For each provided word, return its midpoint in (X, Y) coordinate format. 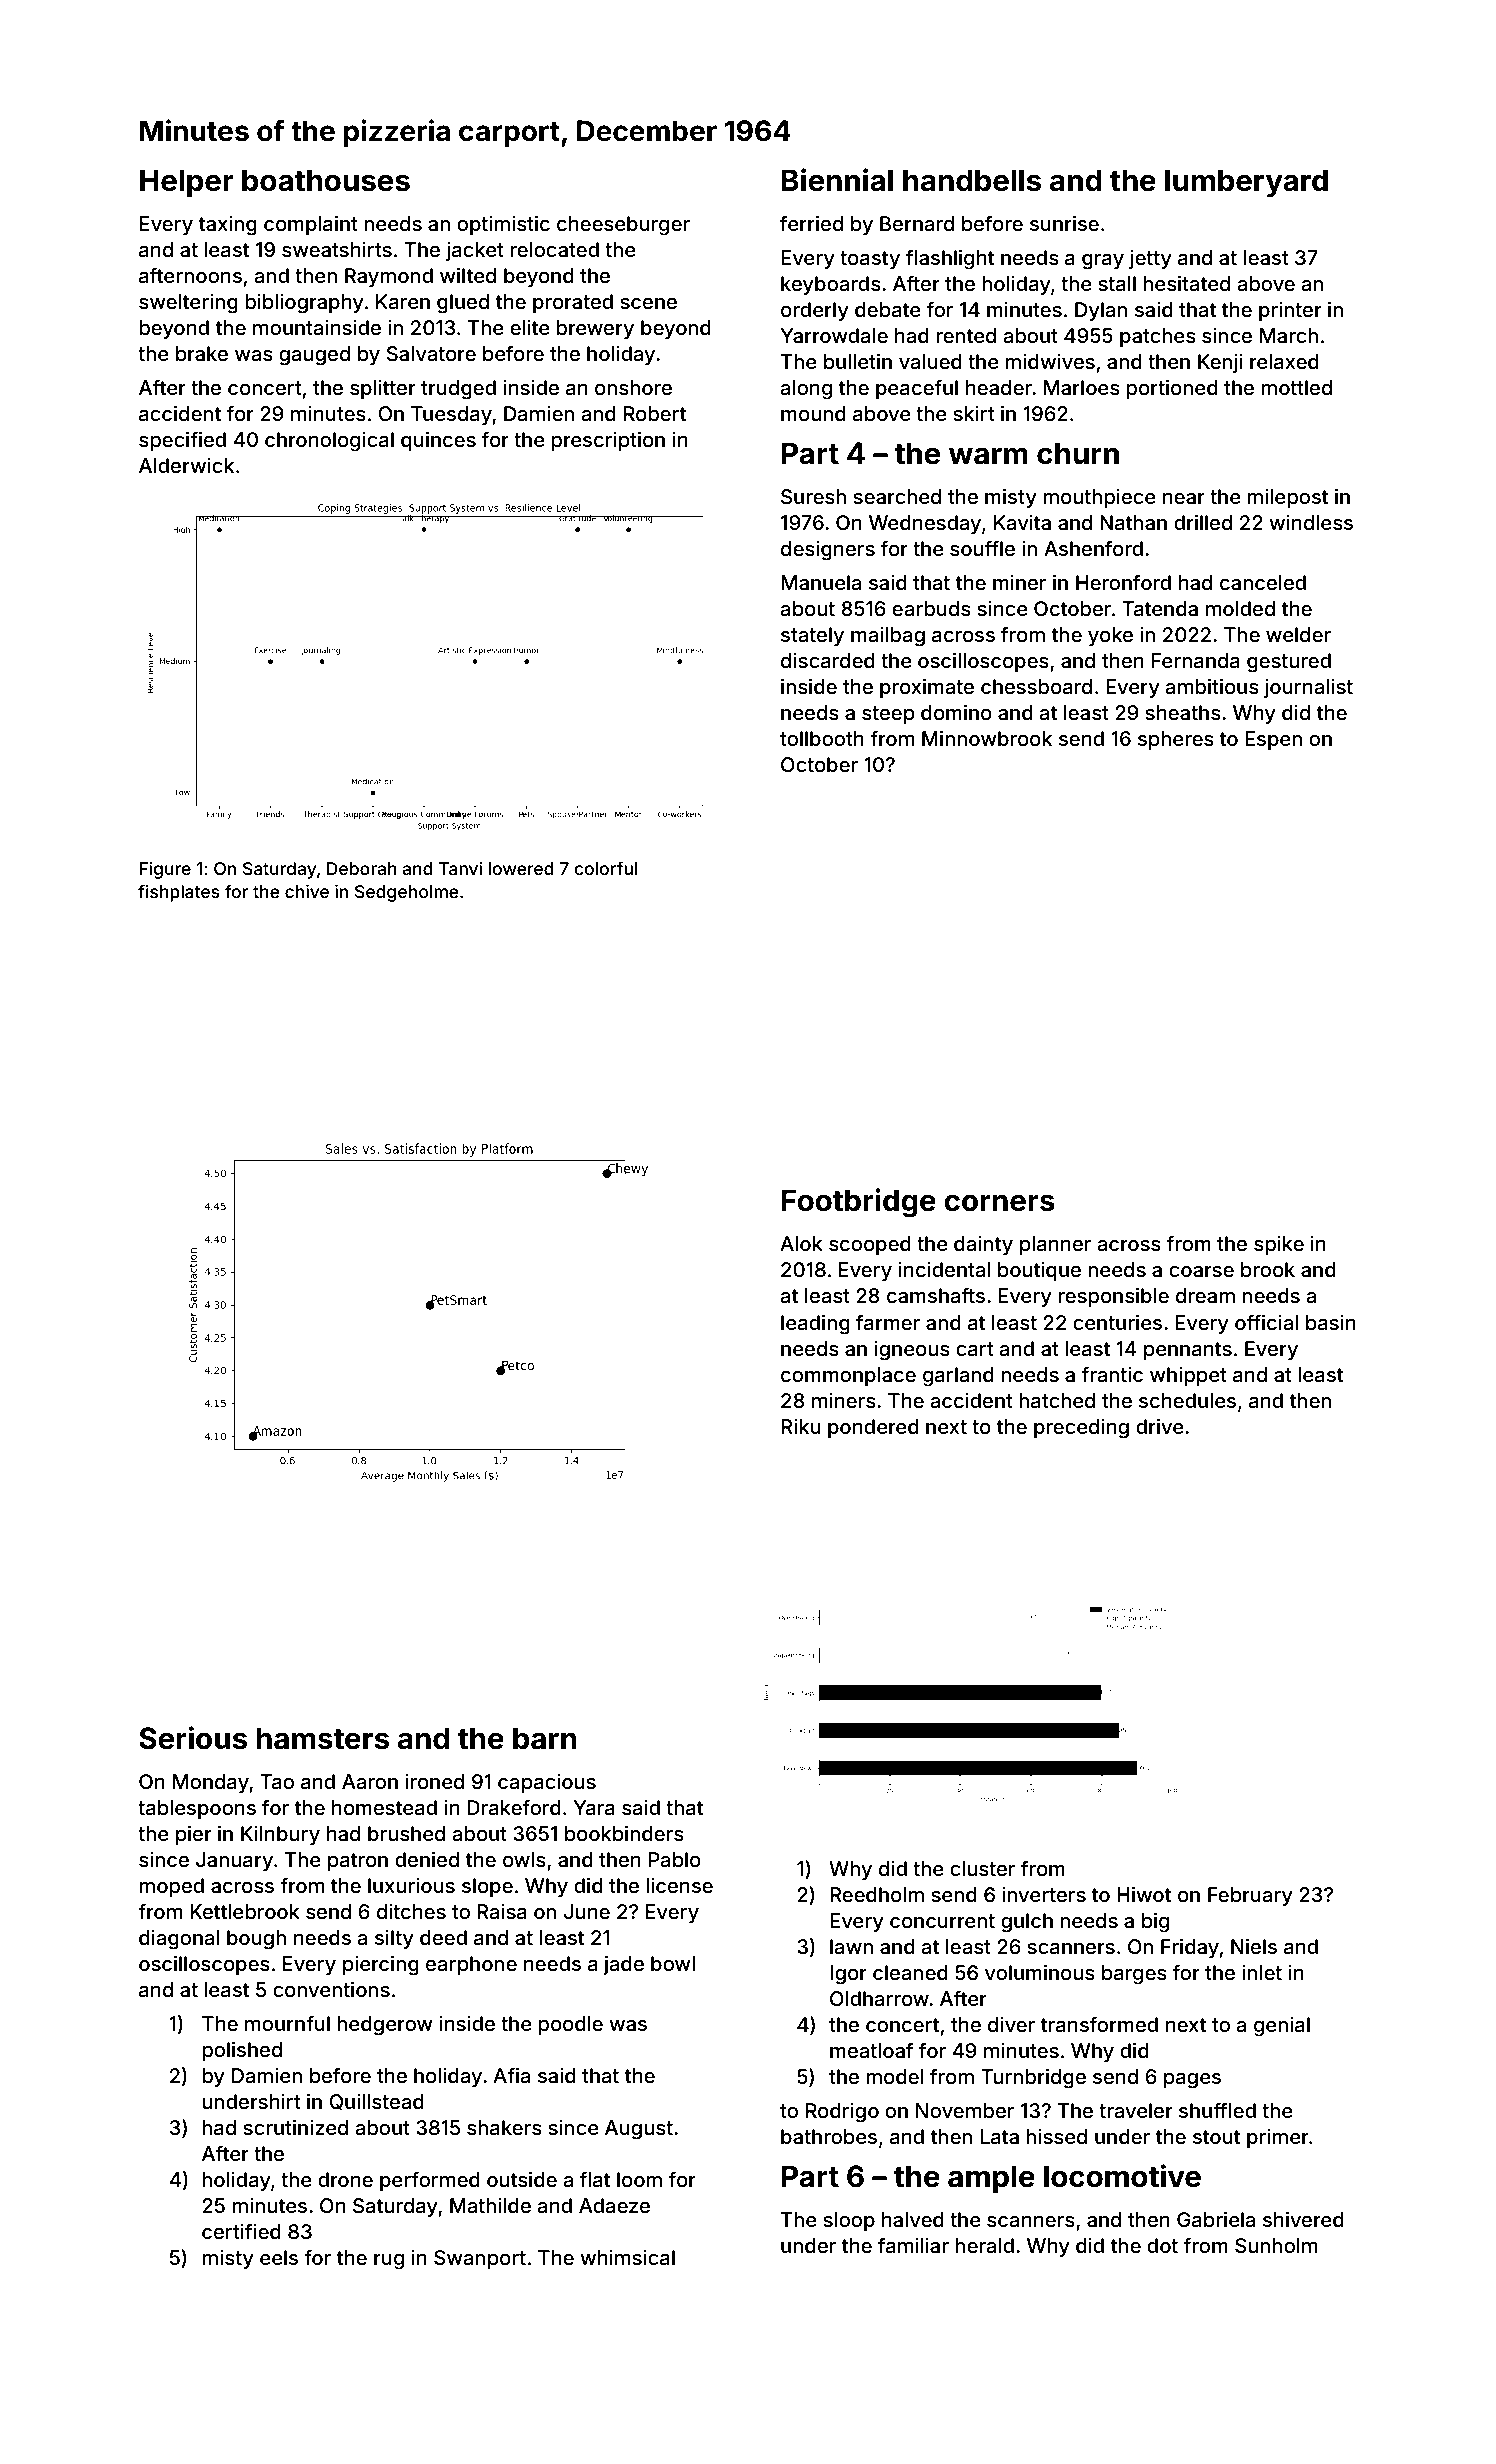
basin (1331, 1322)
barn (545, 1738)
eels (279, 2257)
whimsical (627, 2257)
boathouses (326, 180)
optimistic (503, 225)
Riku (801, 1426)
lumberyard (1246, 183)
